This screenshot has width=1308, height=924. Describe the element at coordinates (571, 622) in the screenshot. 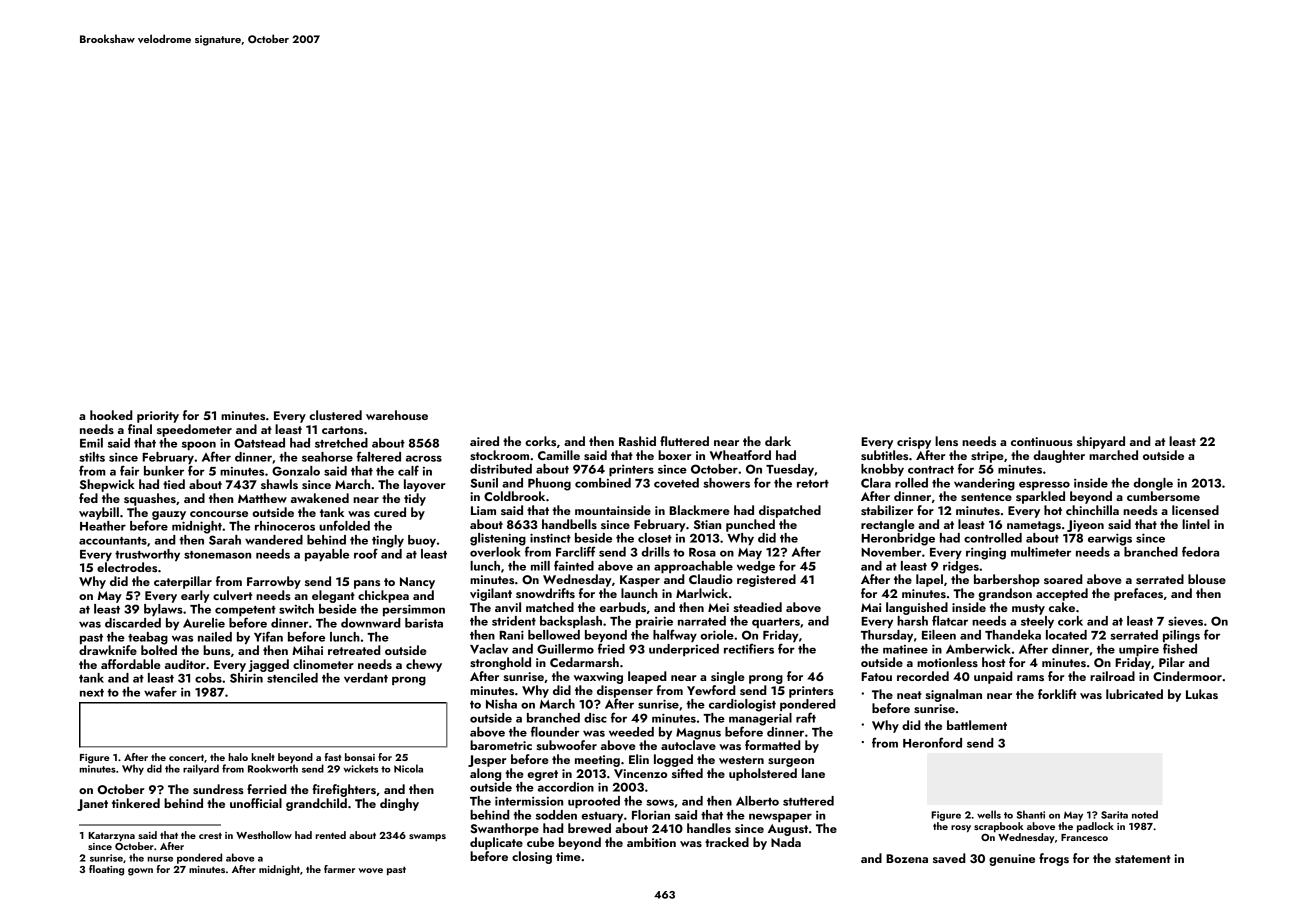

I see `backsplash` at that location.
